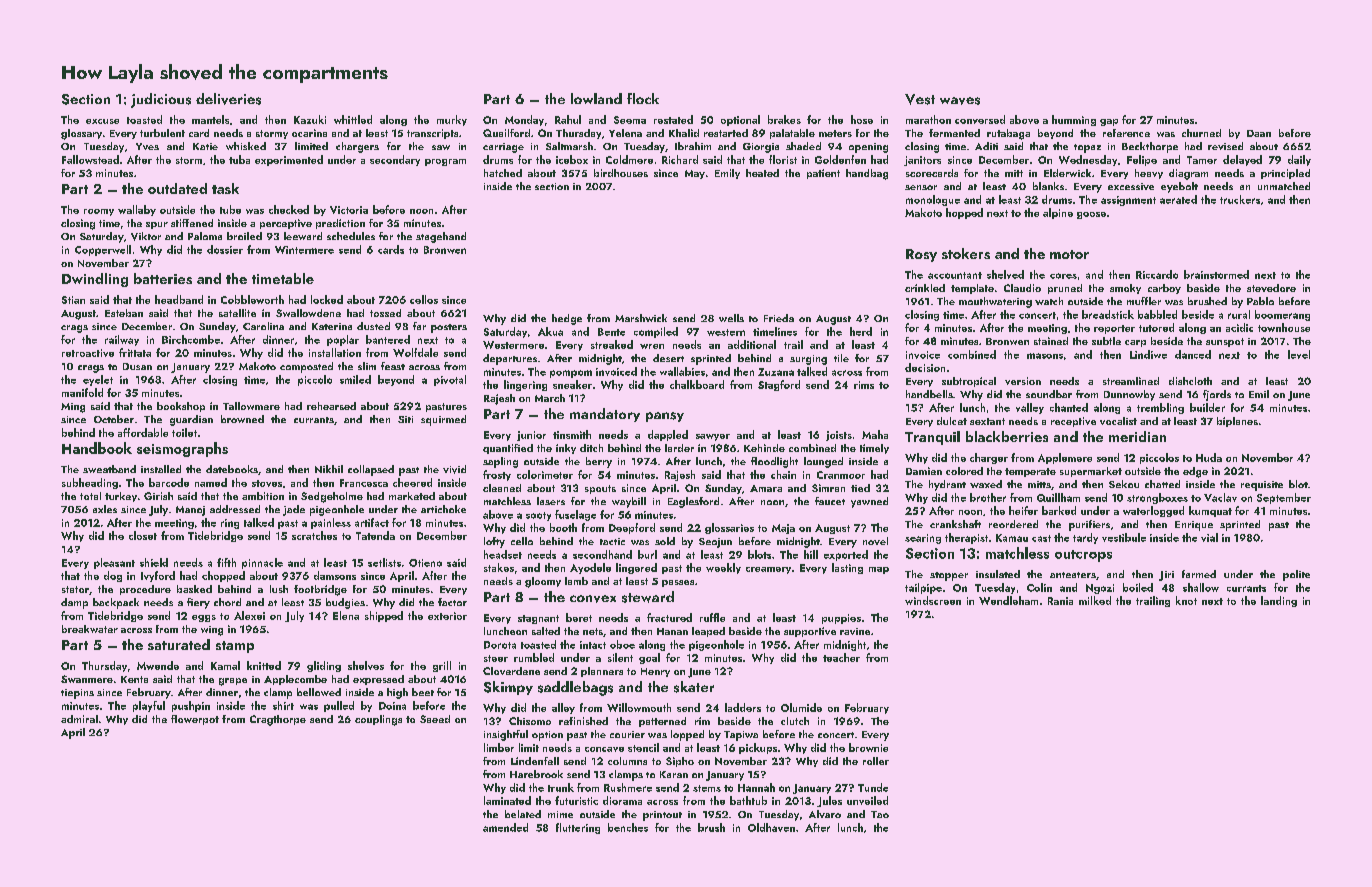 This screenshot has width=1372, height=887. Describe the element at coordinates (1242, 160) in the screenshot. I see `delayed` at that location.
